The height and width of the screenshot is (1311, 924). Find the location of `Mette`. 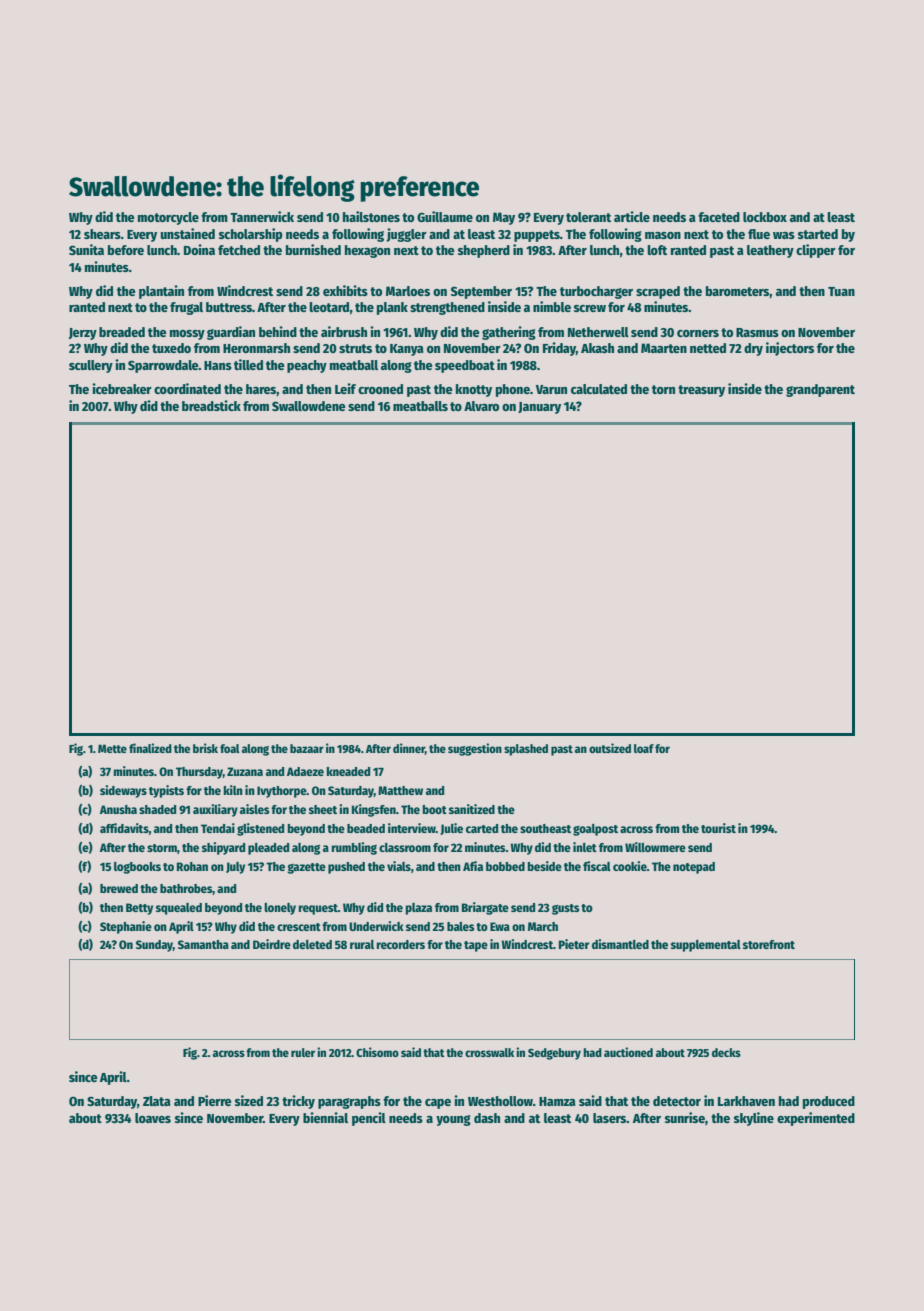

Mette is located at coordinates (112, 748).
